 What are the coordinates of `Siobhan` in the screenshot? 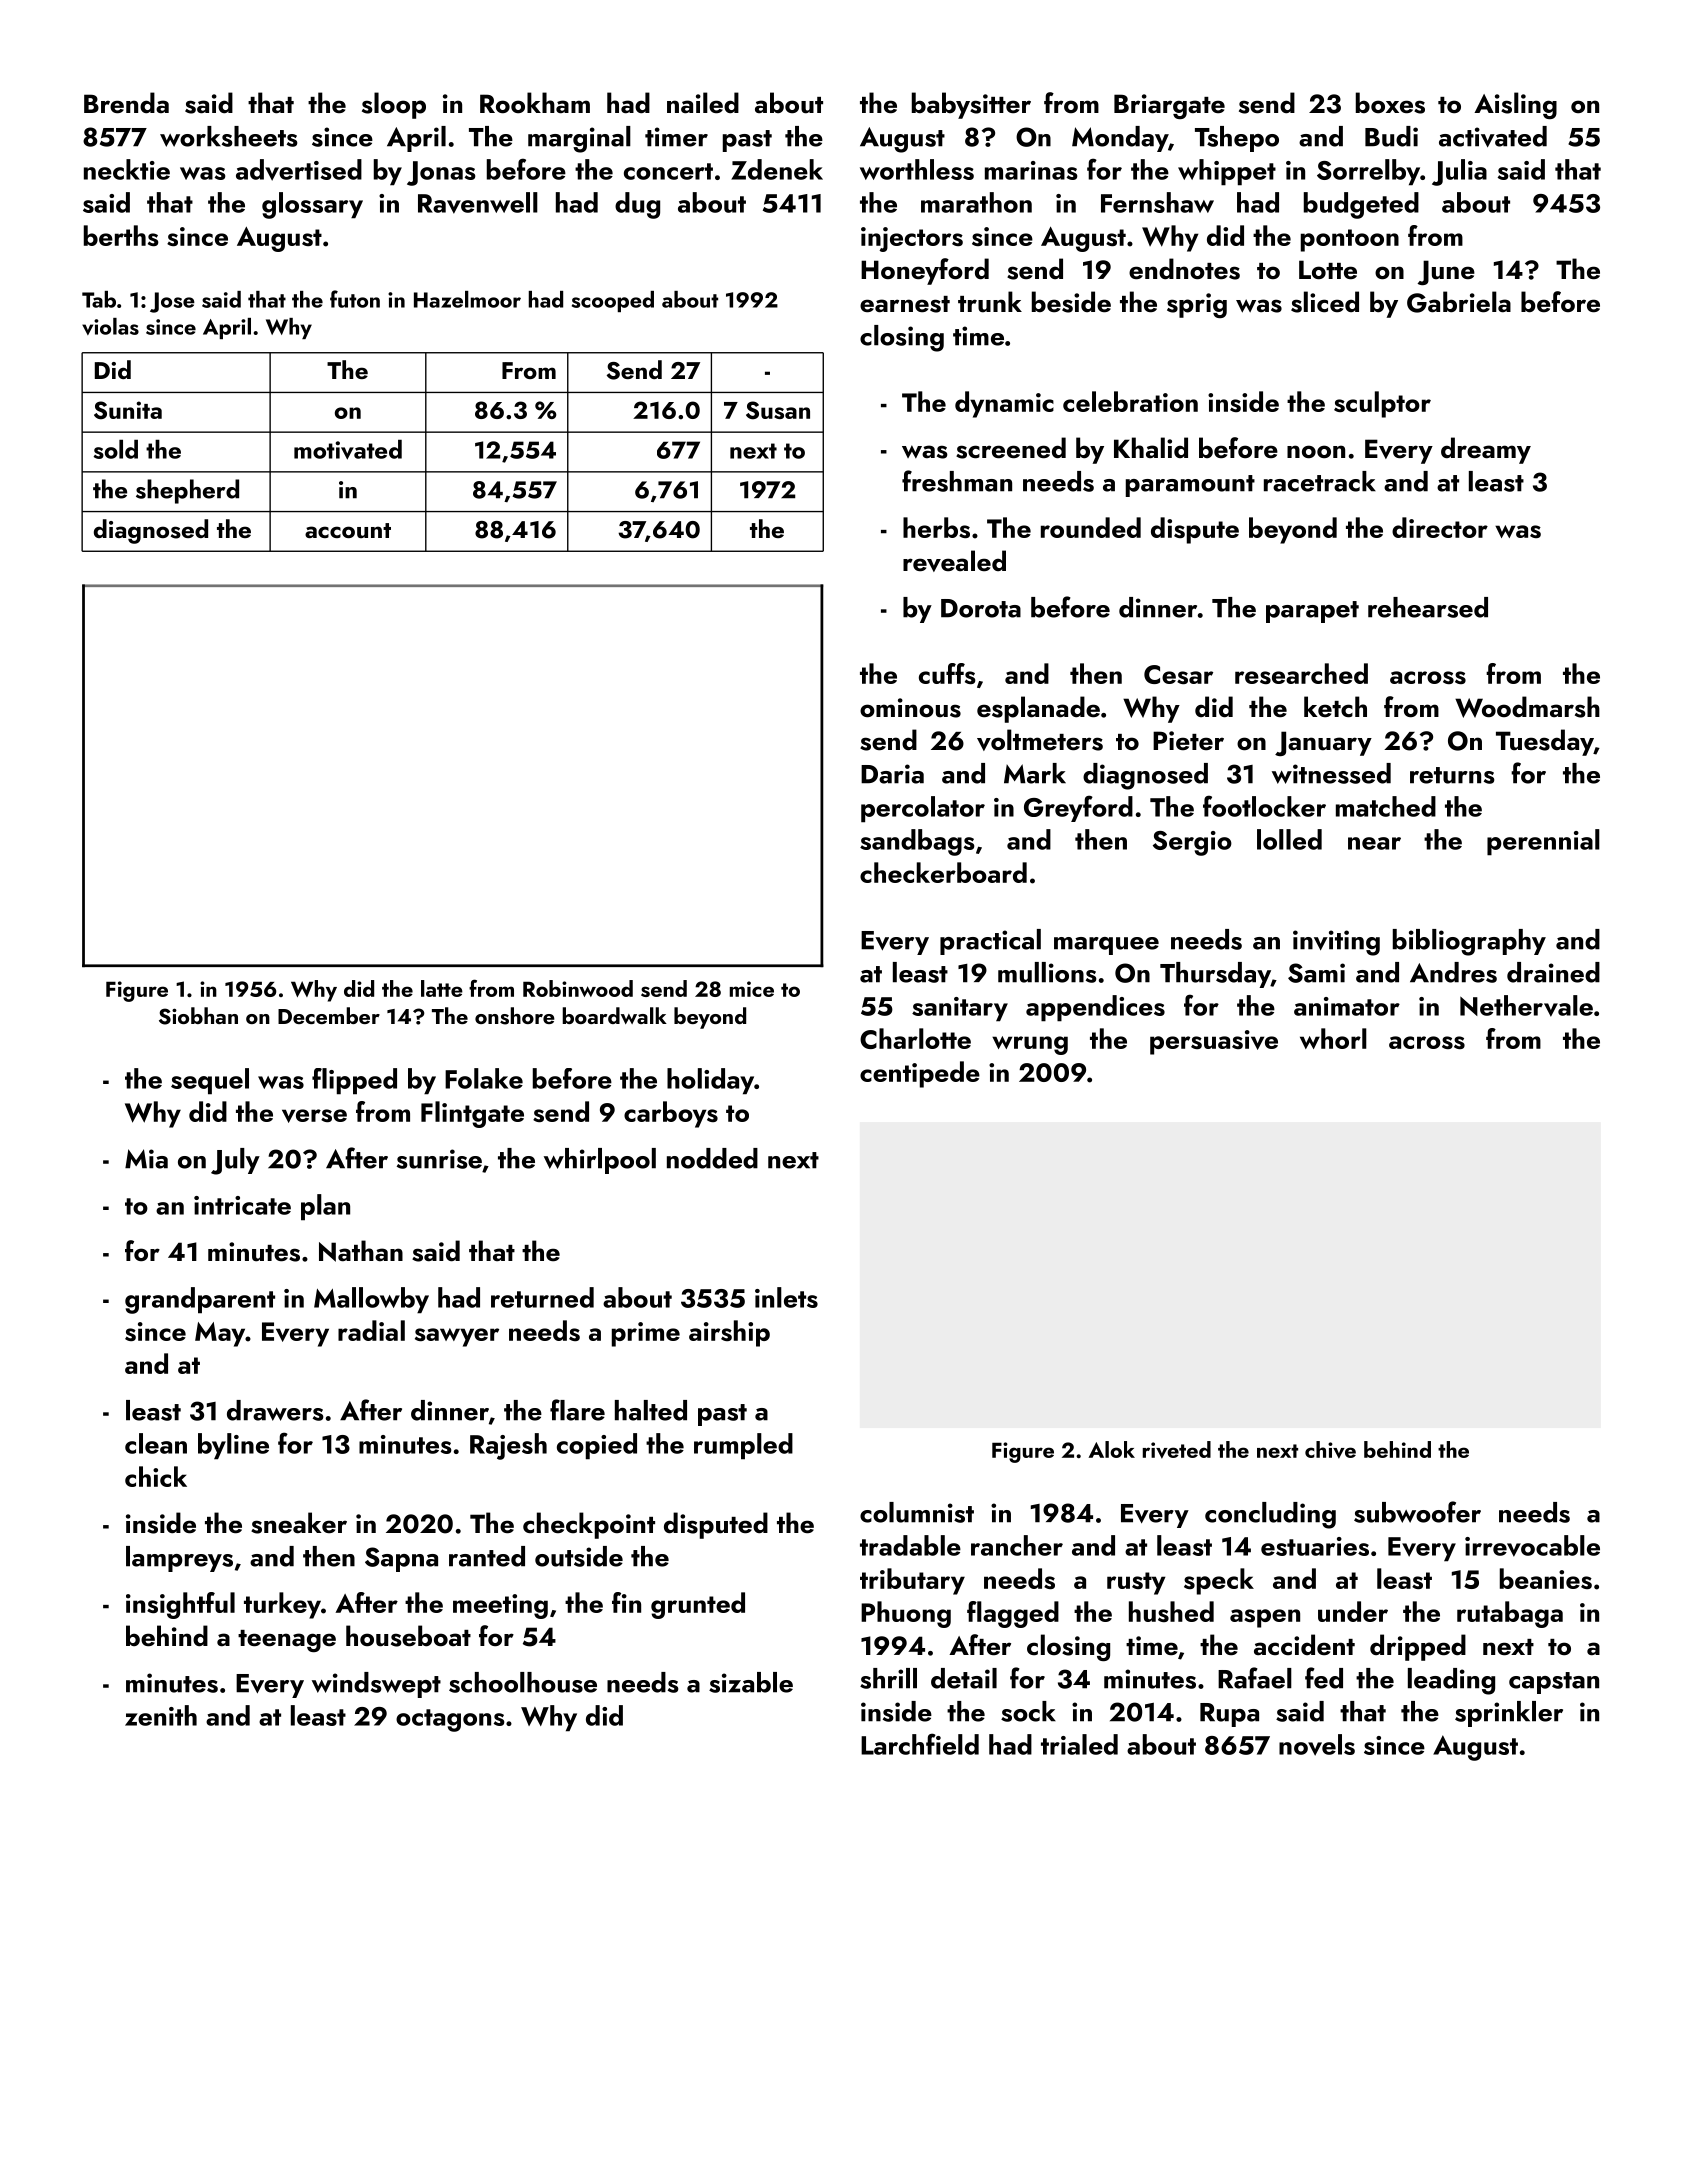 It's located at (198, 1016).
